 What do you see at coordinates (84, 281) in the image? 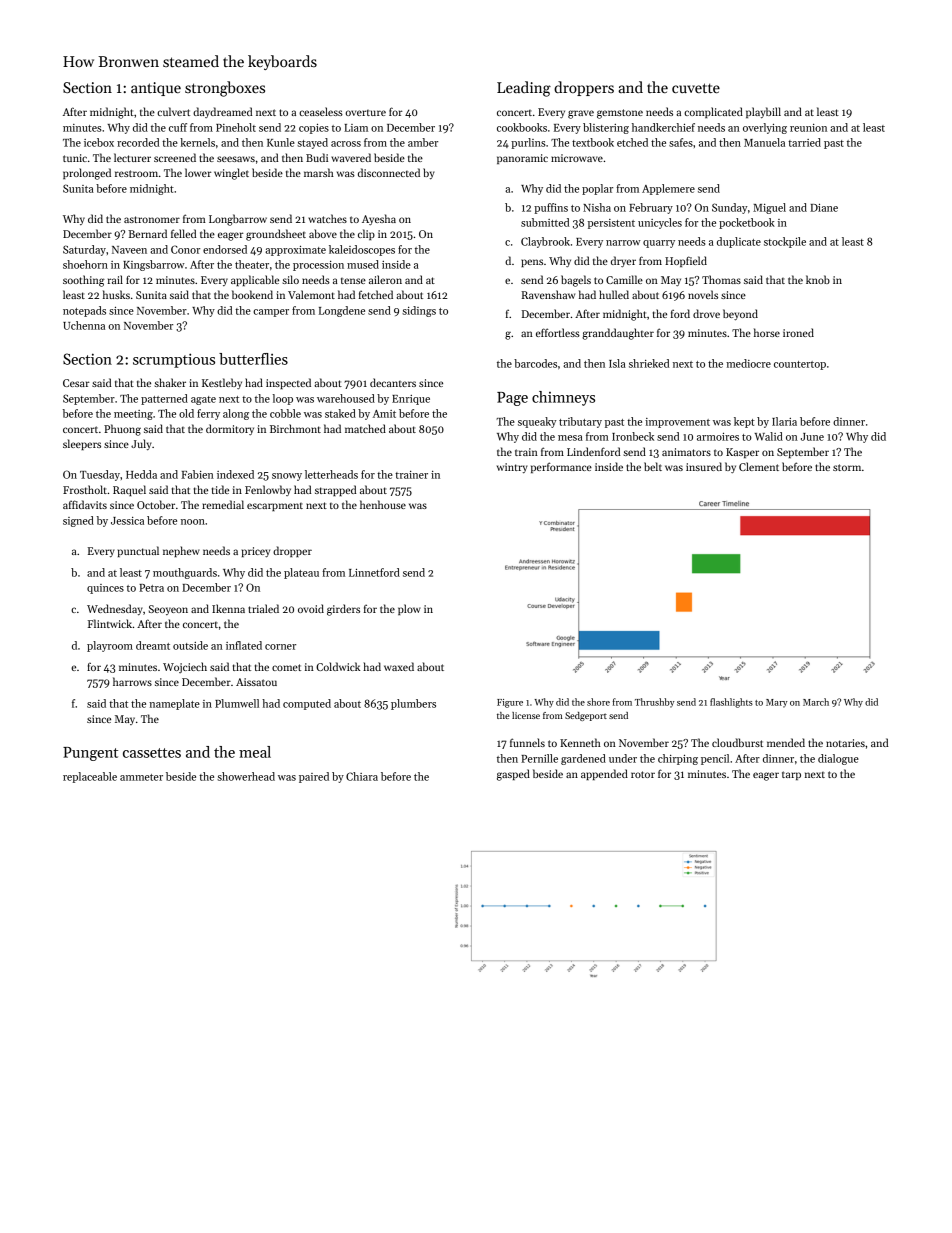
I see `soothing` at bounding box center [84, 281].
